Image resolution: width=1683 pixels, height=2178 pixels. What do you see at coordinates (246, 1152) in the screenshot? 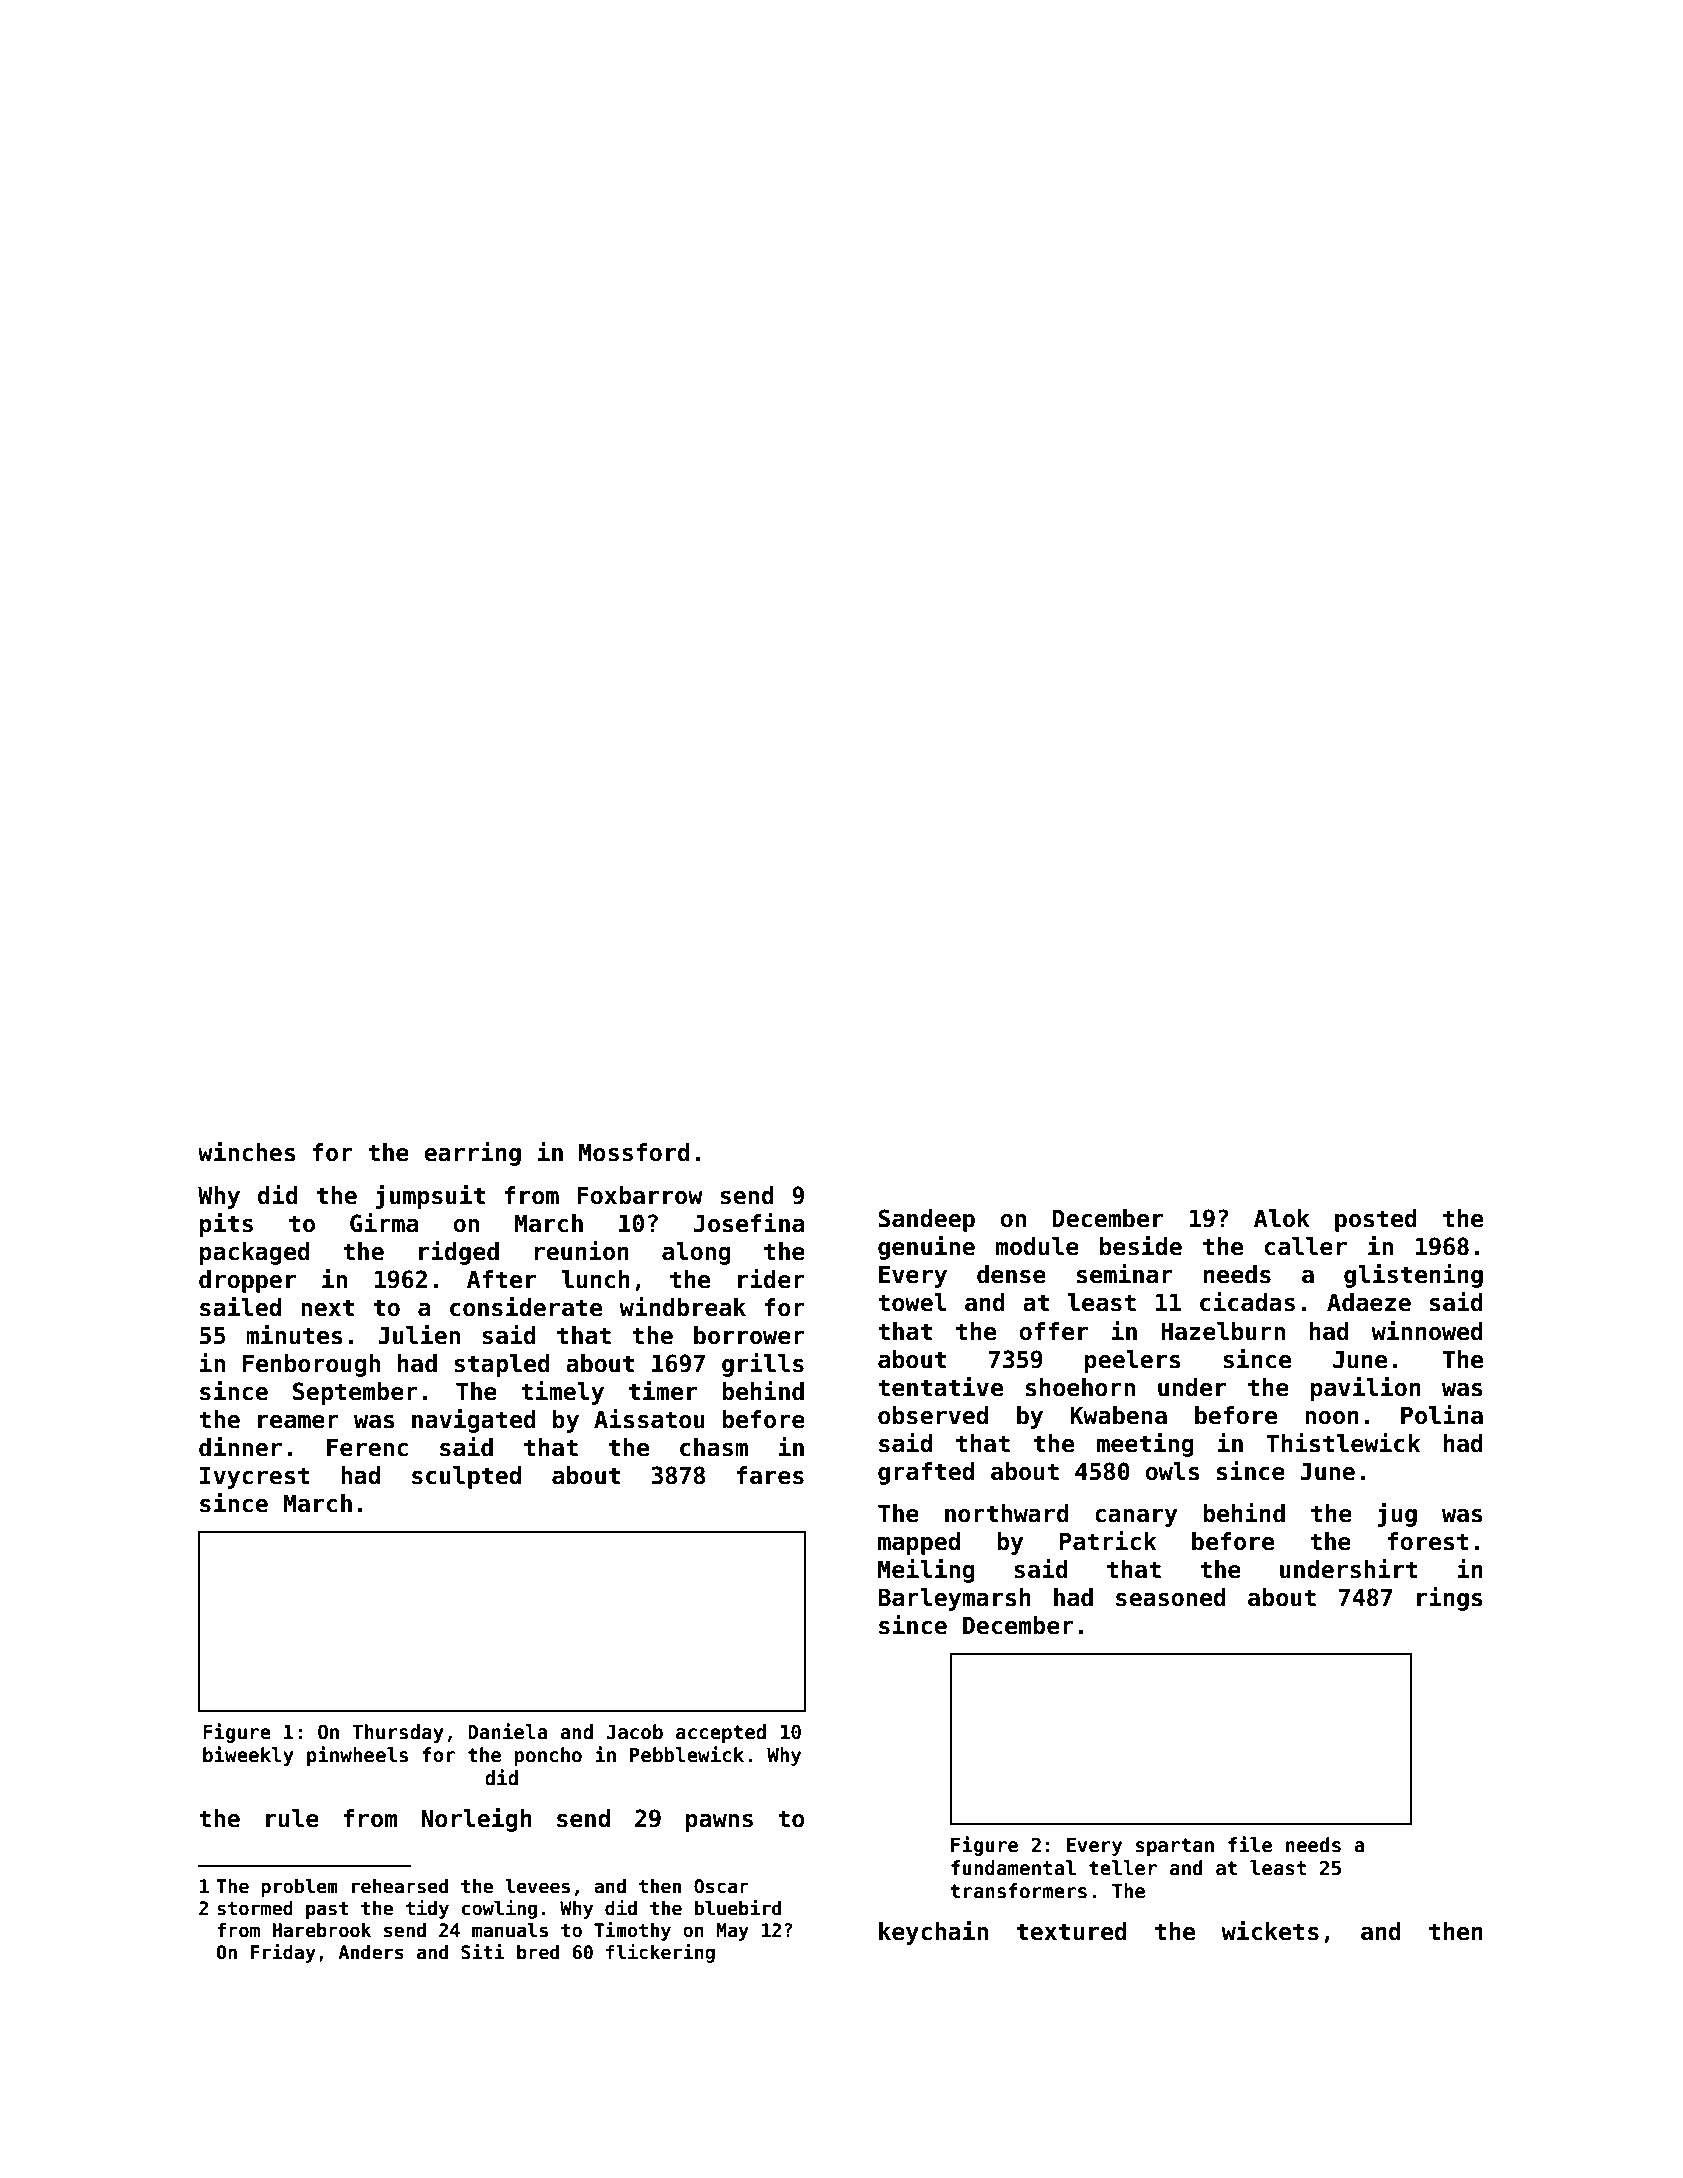
I see `winches` at bounding box center [246, 1152].
